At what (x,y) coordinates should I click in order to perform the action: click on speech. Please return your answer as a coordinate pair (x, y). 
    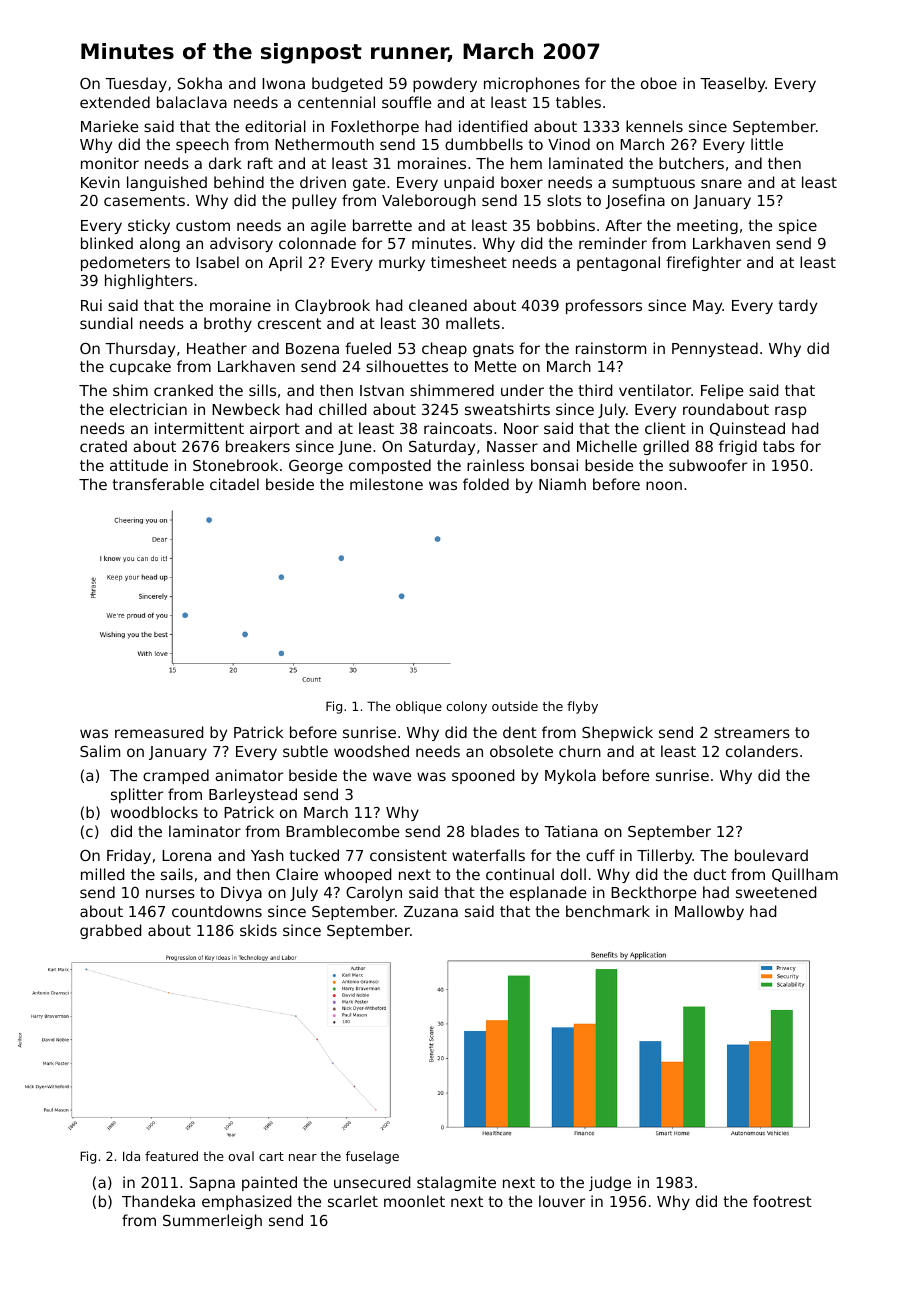
    Looking at the image, I should click on (202, 145).
